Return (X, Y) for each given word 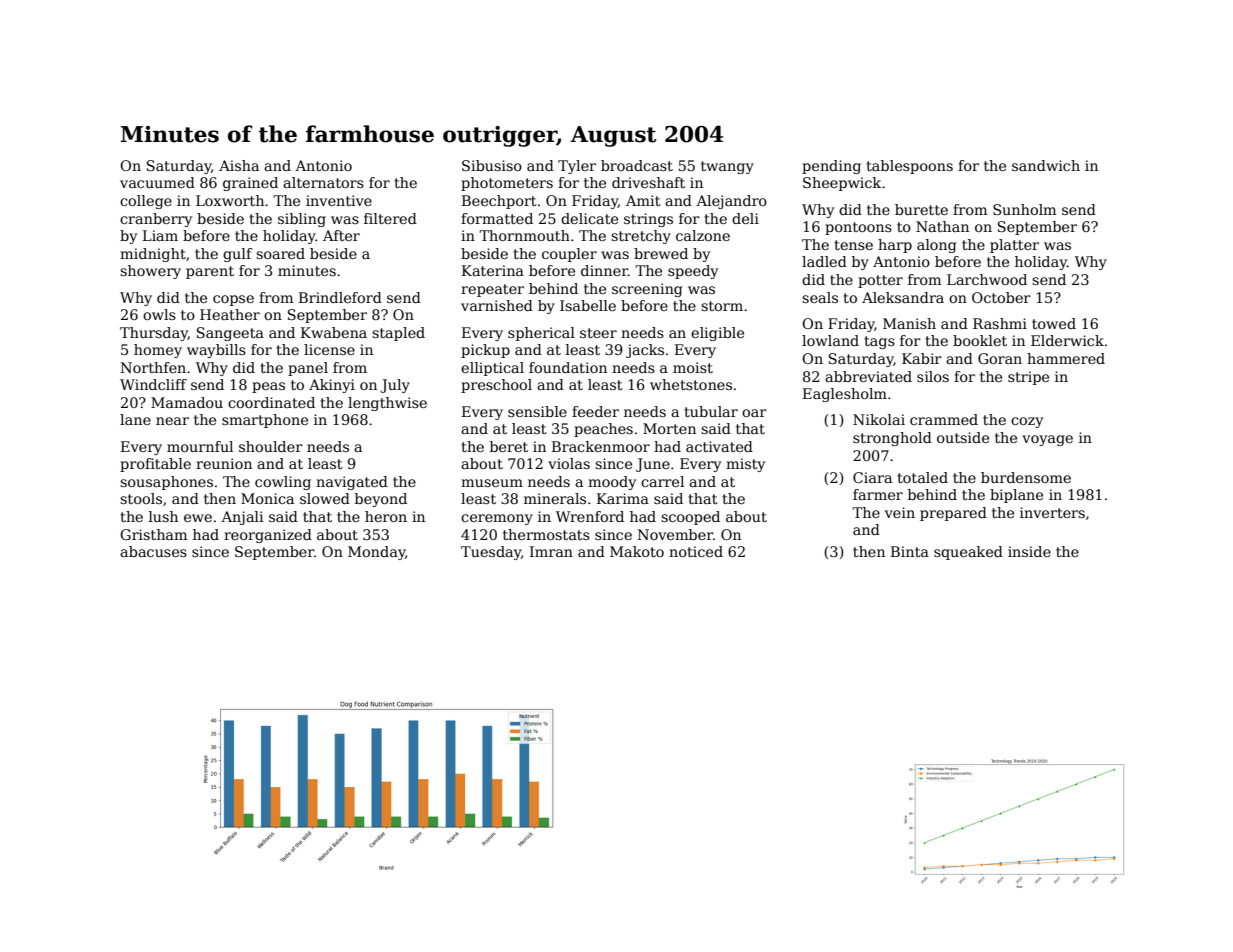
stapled (398, 334)
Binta (910, 551)
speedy (693, 272)
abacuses (153, 551)
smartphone (265, 421)
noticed (696, 551)
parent (210, 272)
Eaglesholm (845, 395)
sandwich (1046, 165)
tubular (711, 411)
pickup (485, 351)
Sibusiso (492, 165)
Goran (1000, 358)
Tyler (577, 167)
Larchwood (987, 279)
